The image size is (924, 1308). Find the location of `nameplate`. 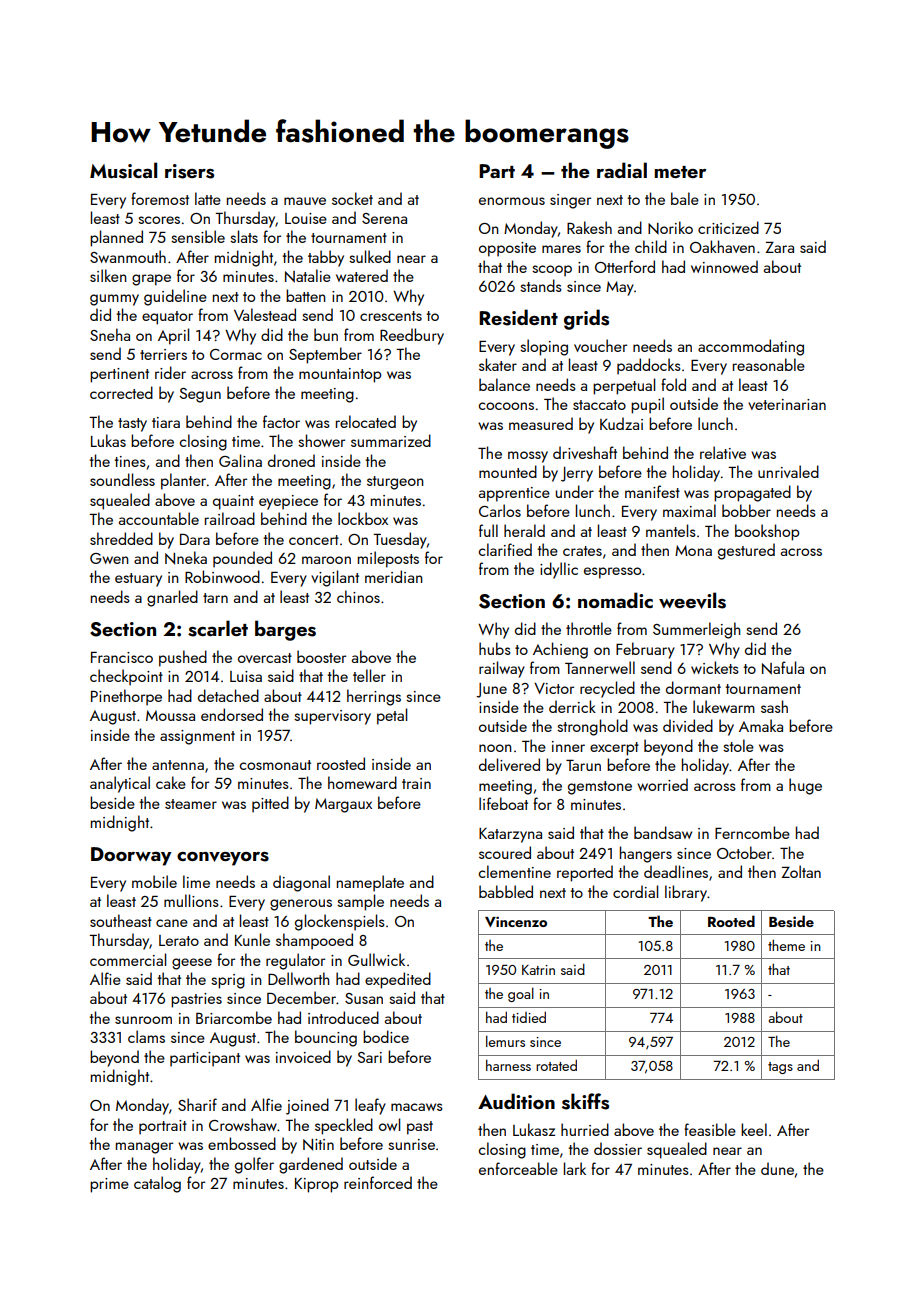

nameplate is located at coordinates (370, 883).
